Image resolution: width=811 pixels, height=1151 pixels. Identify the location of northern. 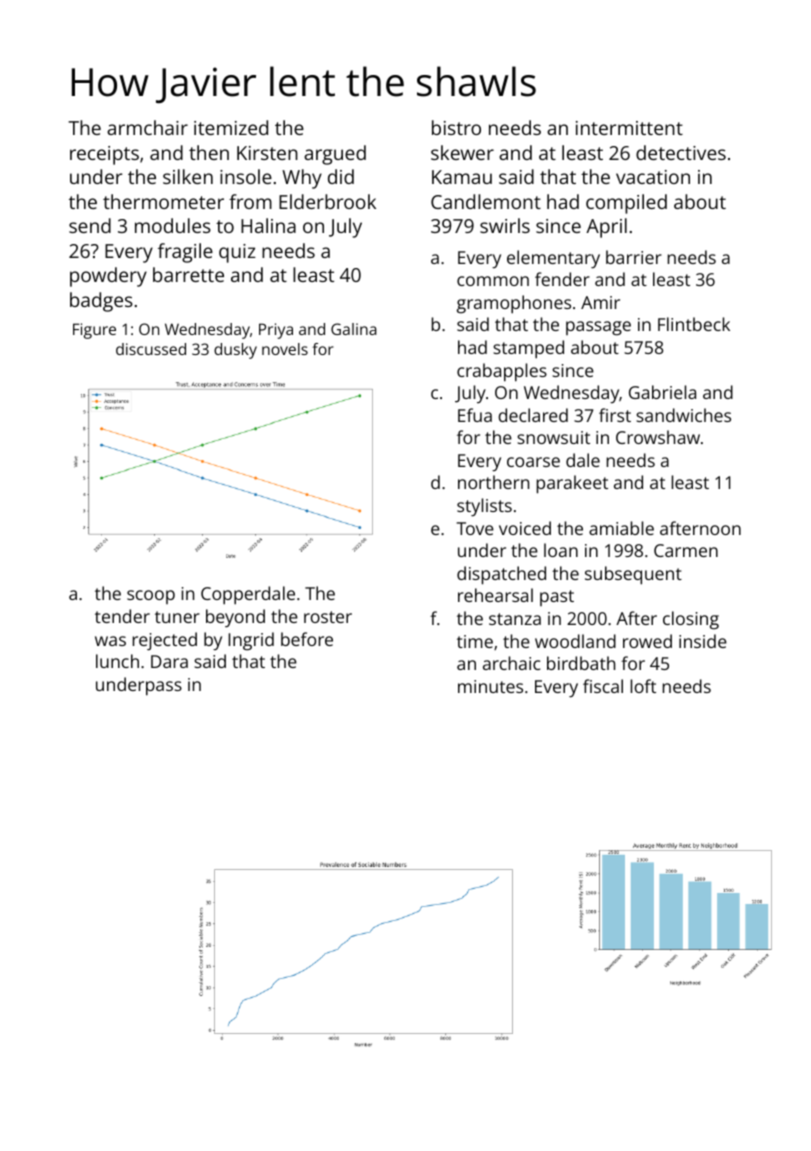
(493, 482).
